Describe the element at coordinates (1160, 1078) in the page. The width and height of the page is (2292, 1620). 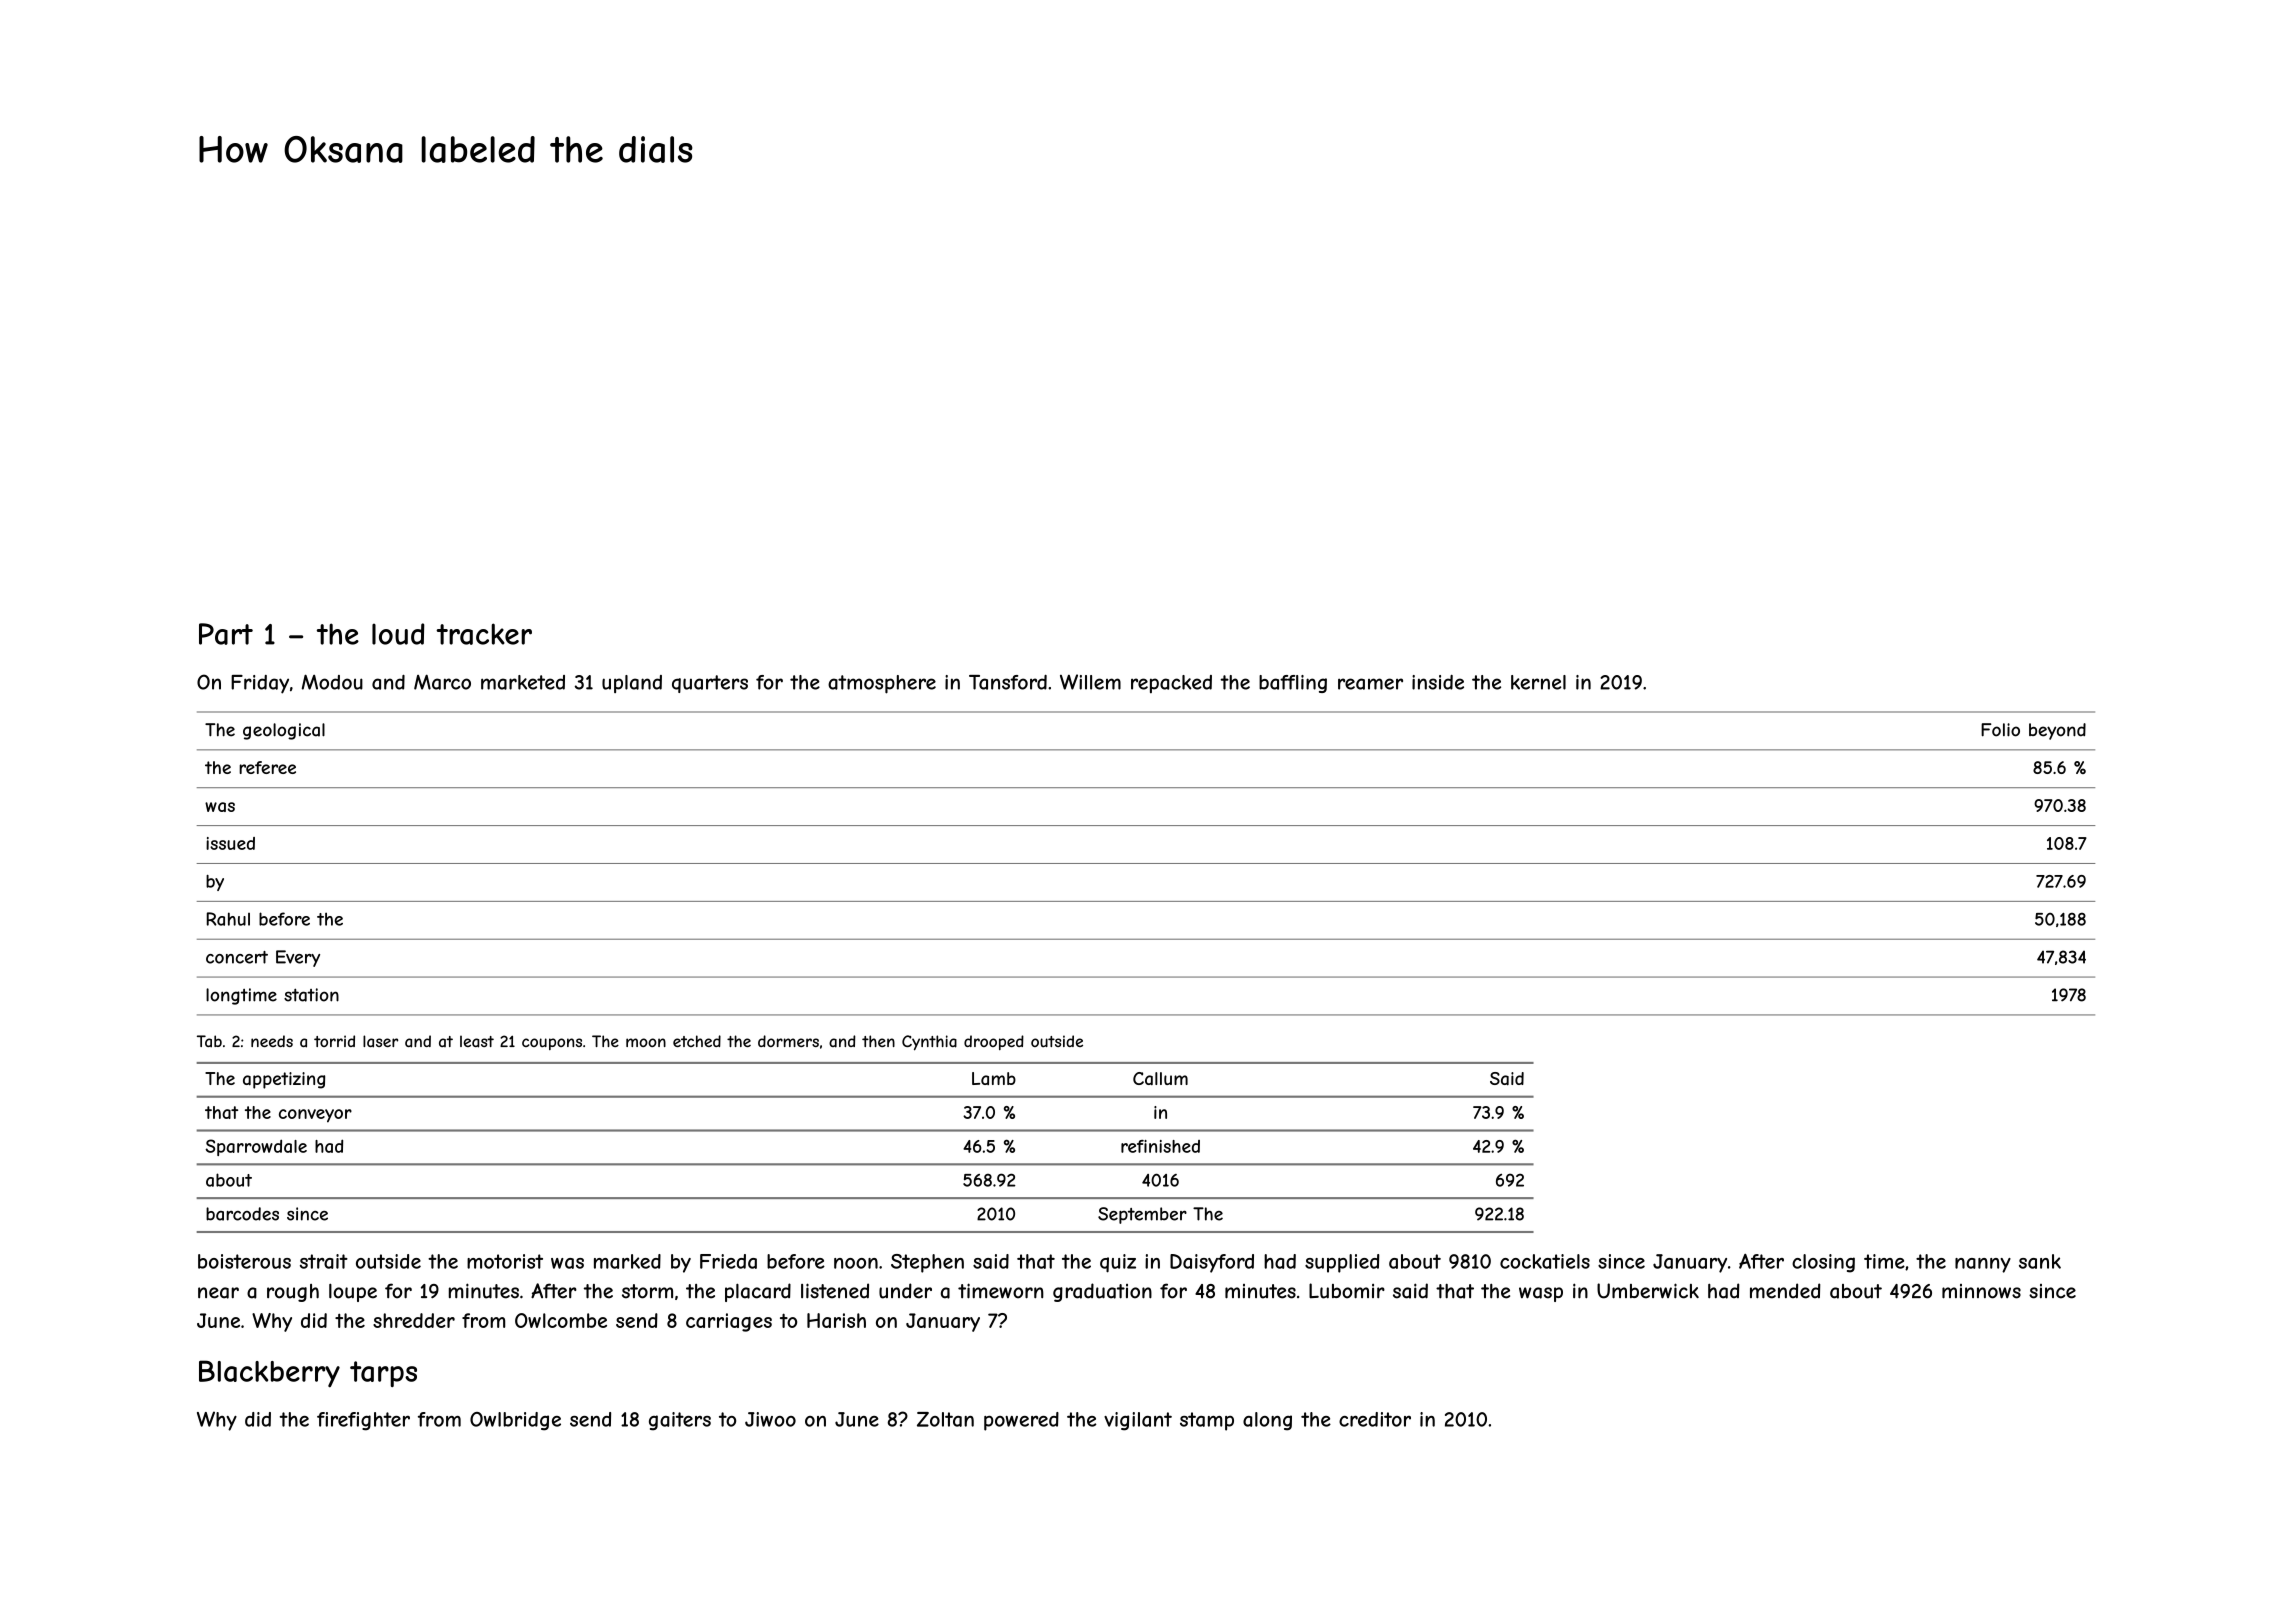
I see `Callum` at that location.
